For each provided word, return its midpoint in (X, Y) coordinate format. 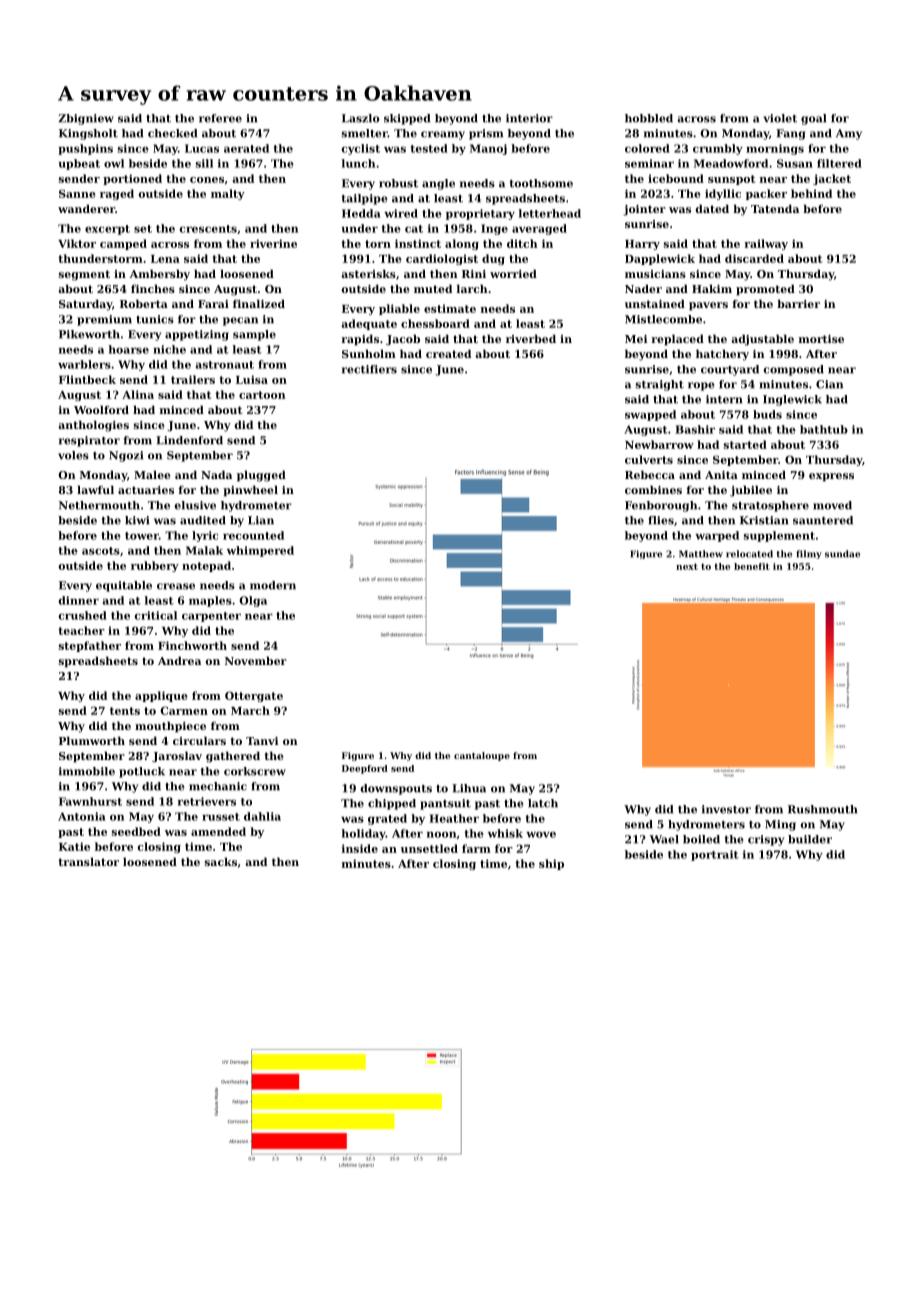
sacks (221, 861)
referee (220, 118)
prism (486, 134)
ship (551, 864)
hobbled (649, 118)
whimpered (260, 551)
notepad (206, 566)
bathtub (824, 429)
